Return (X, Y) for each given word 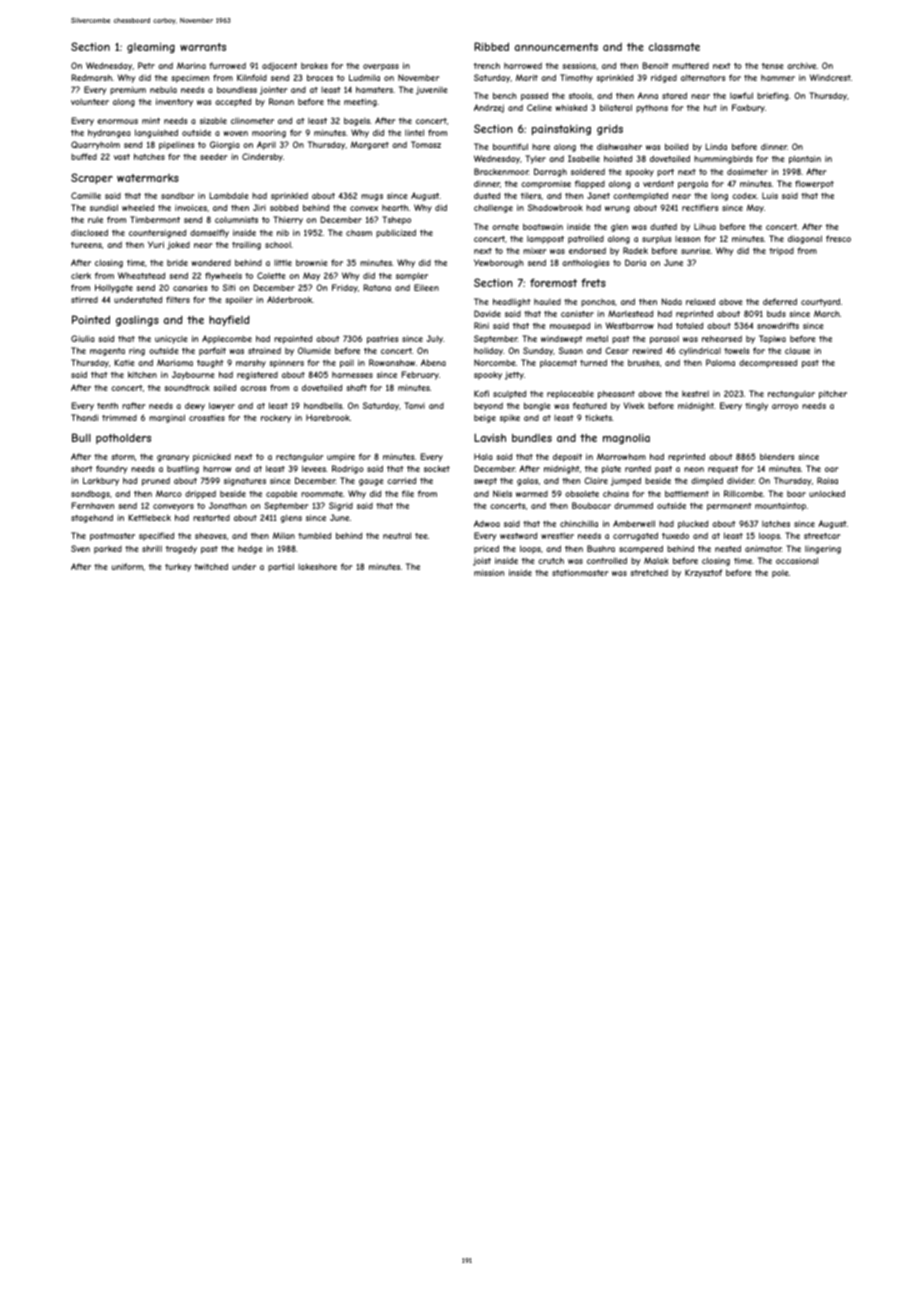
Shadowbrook (555, 207)
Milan (284, 535)
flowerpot (814, 184)
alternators (703, 77)
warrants (203, 47)
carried (401, 480)
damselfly (209, 233)
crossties (207, 418)
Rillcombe (743, 493)
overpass (381, 67)
